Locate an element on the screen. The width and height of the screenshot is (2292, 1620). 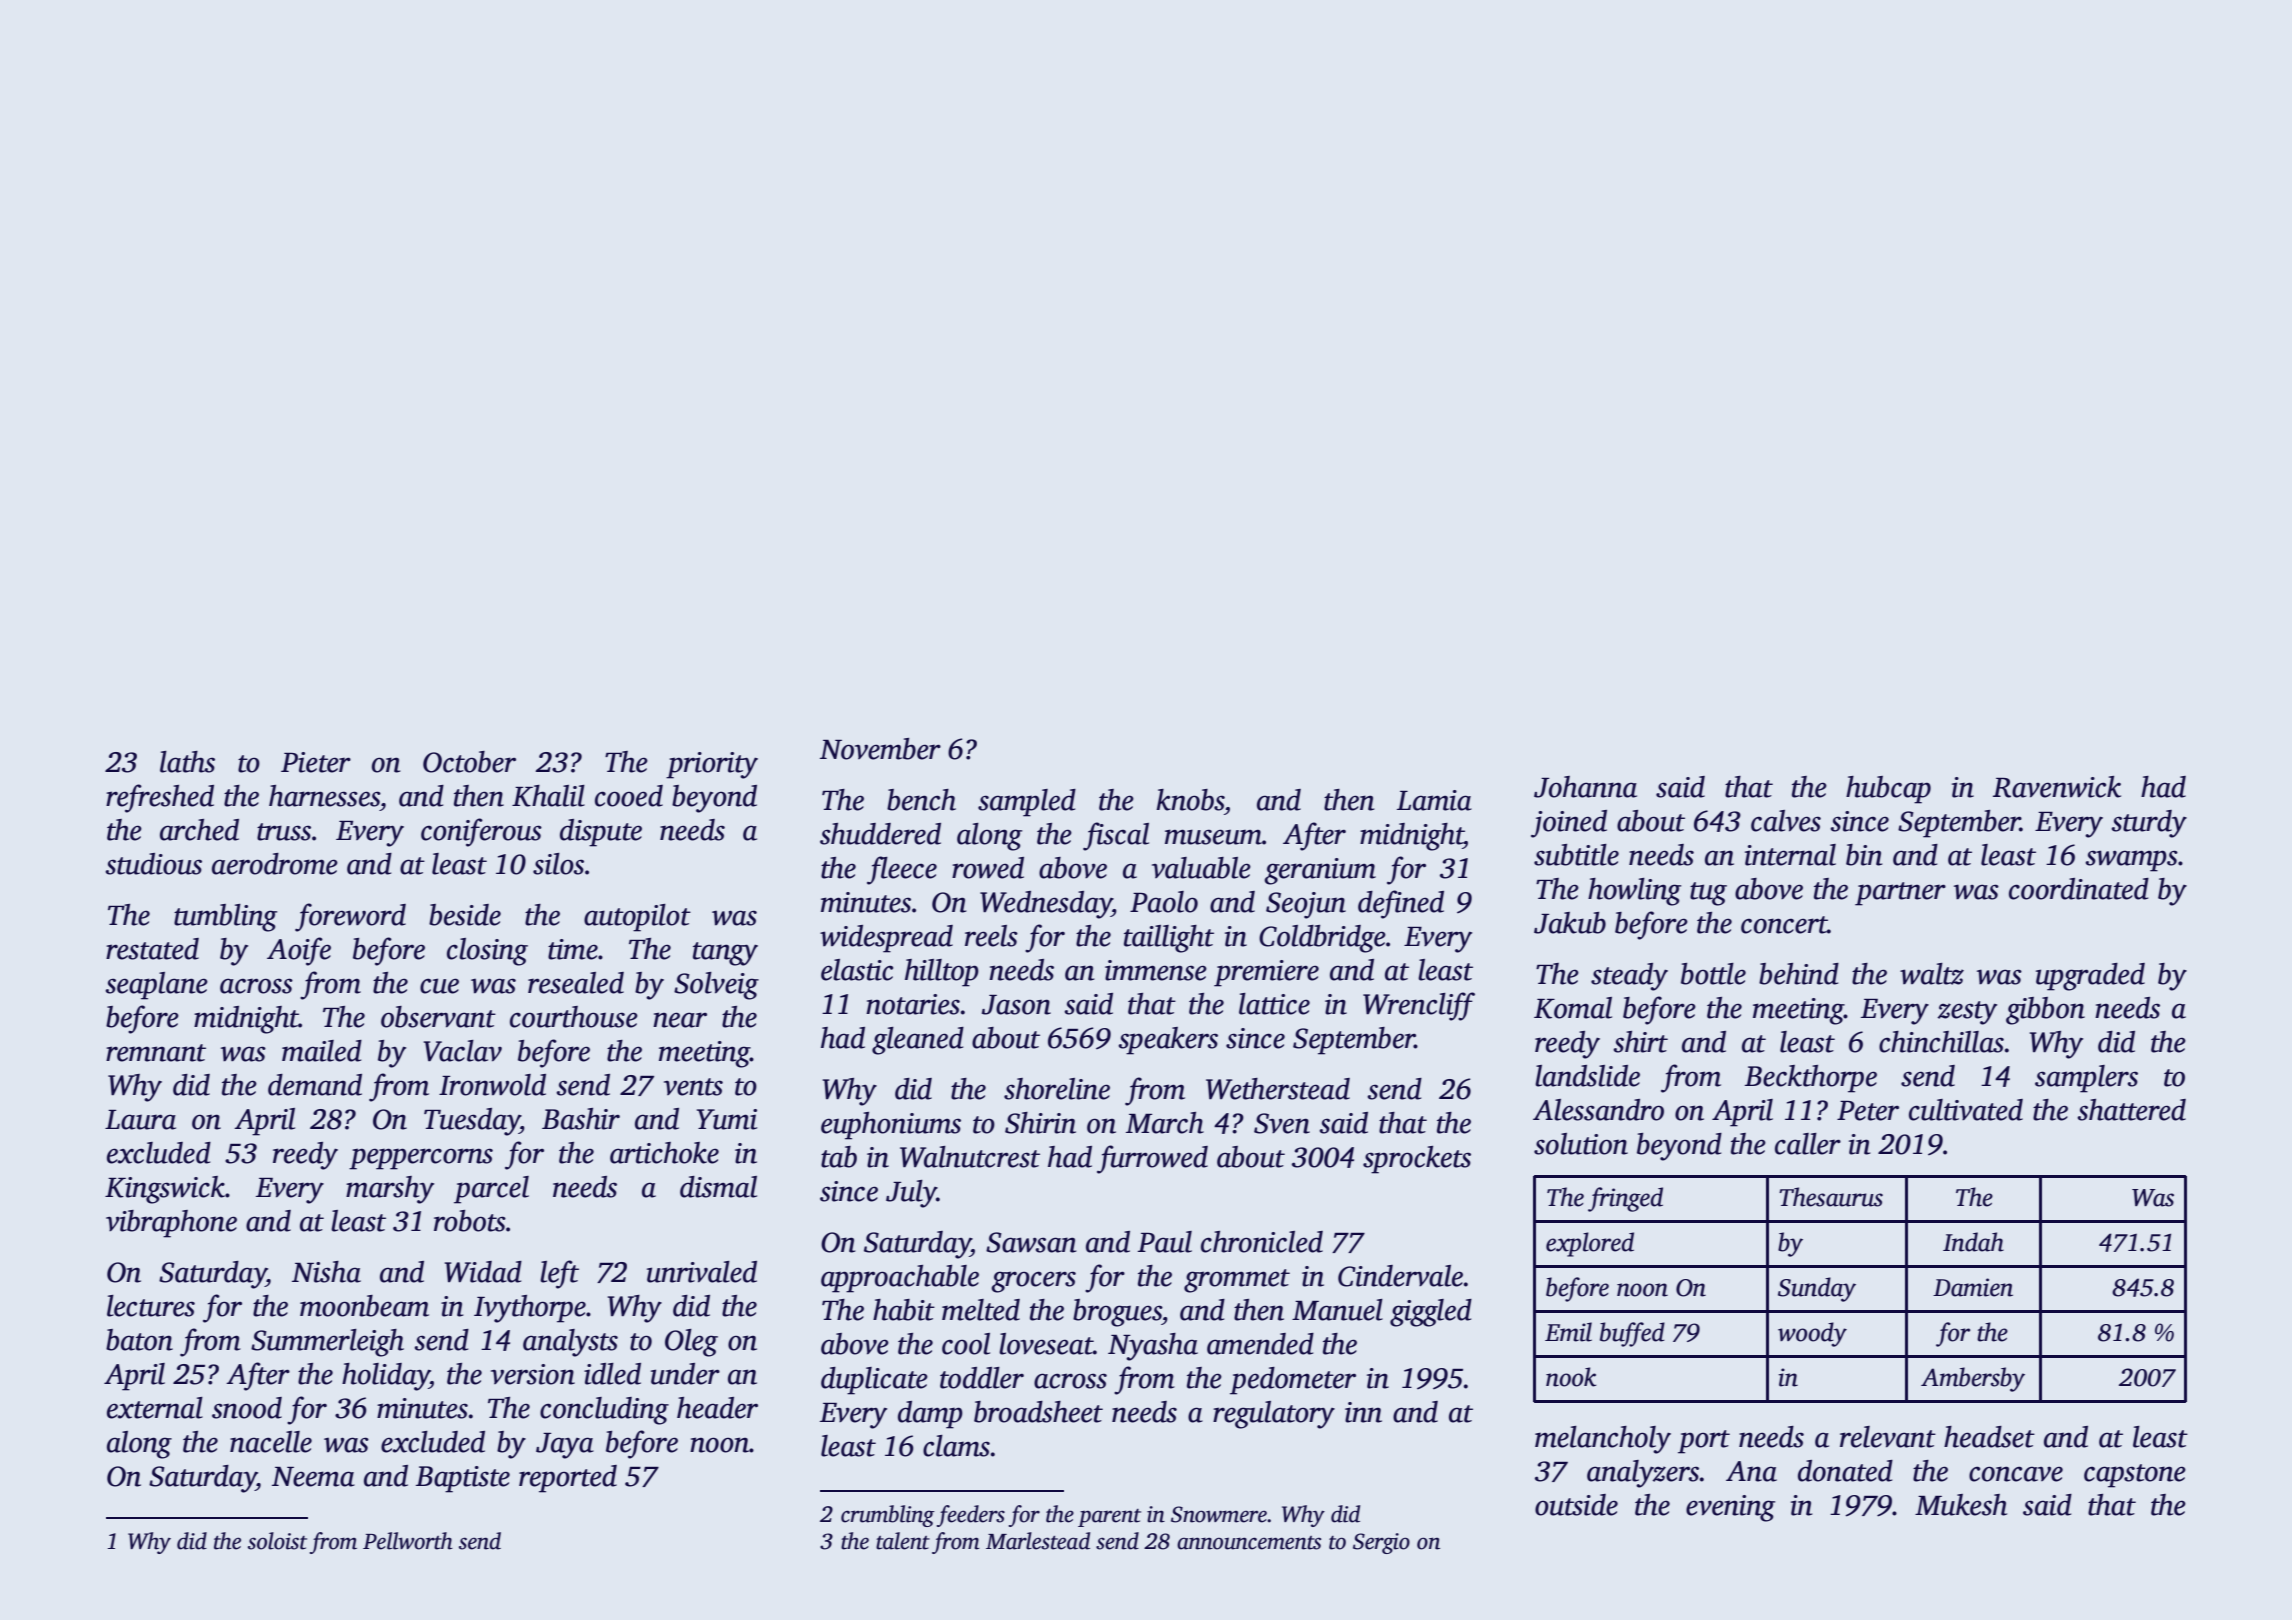
Wednesday is located at coordinates (1046, 905).
